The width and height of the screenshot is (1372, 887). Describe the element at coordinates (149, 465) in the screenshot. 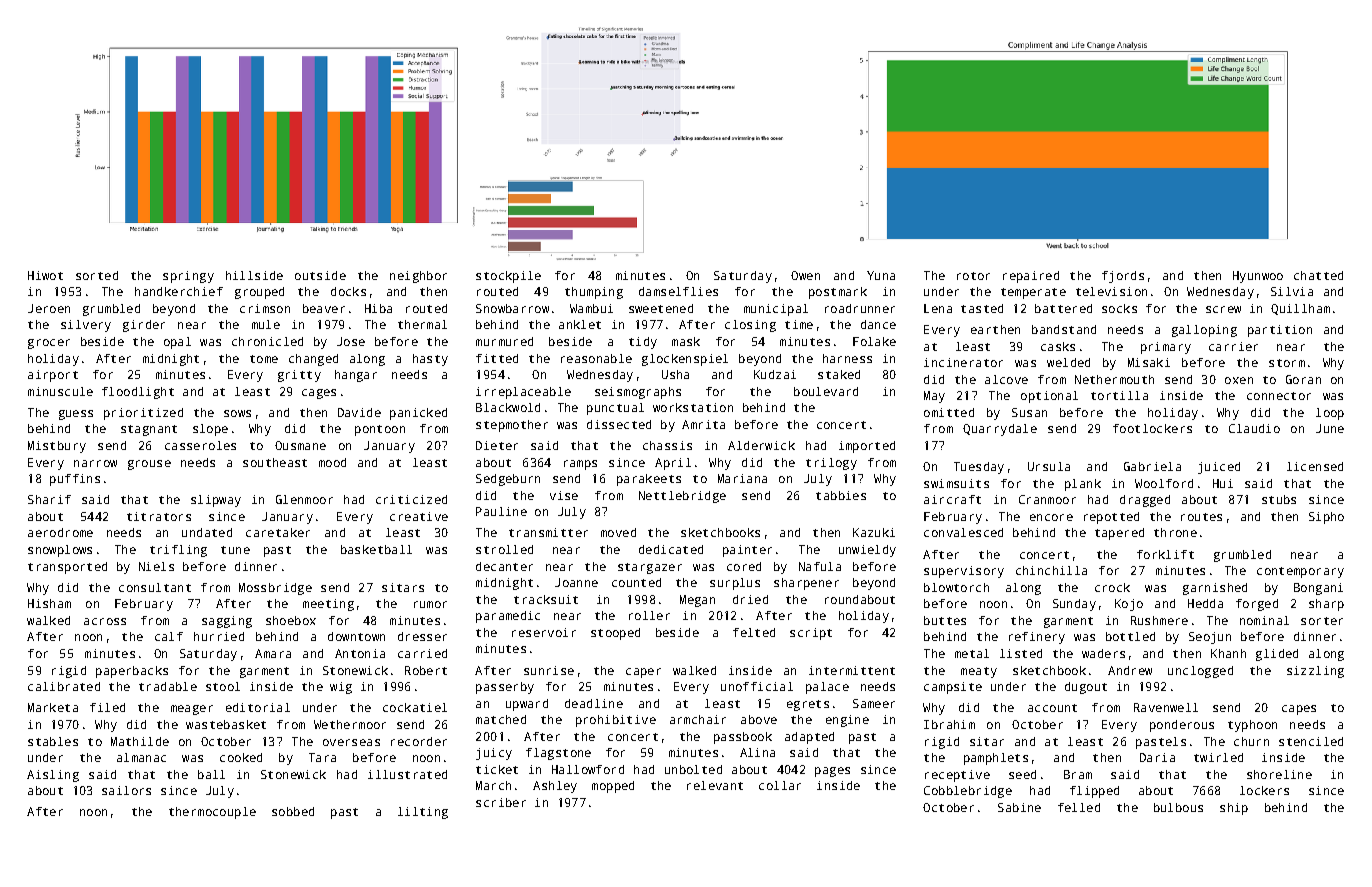

I see `grouse` at that location.
